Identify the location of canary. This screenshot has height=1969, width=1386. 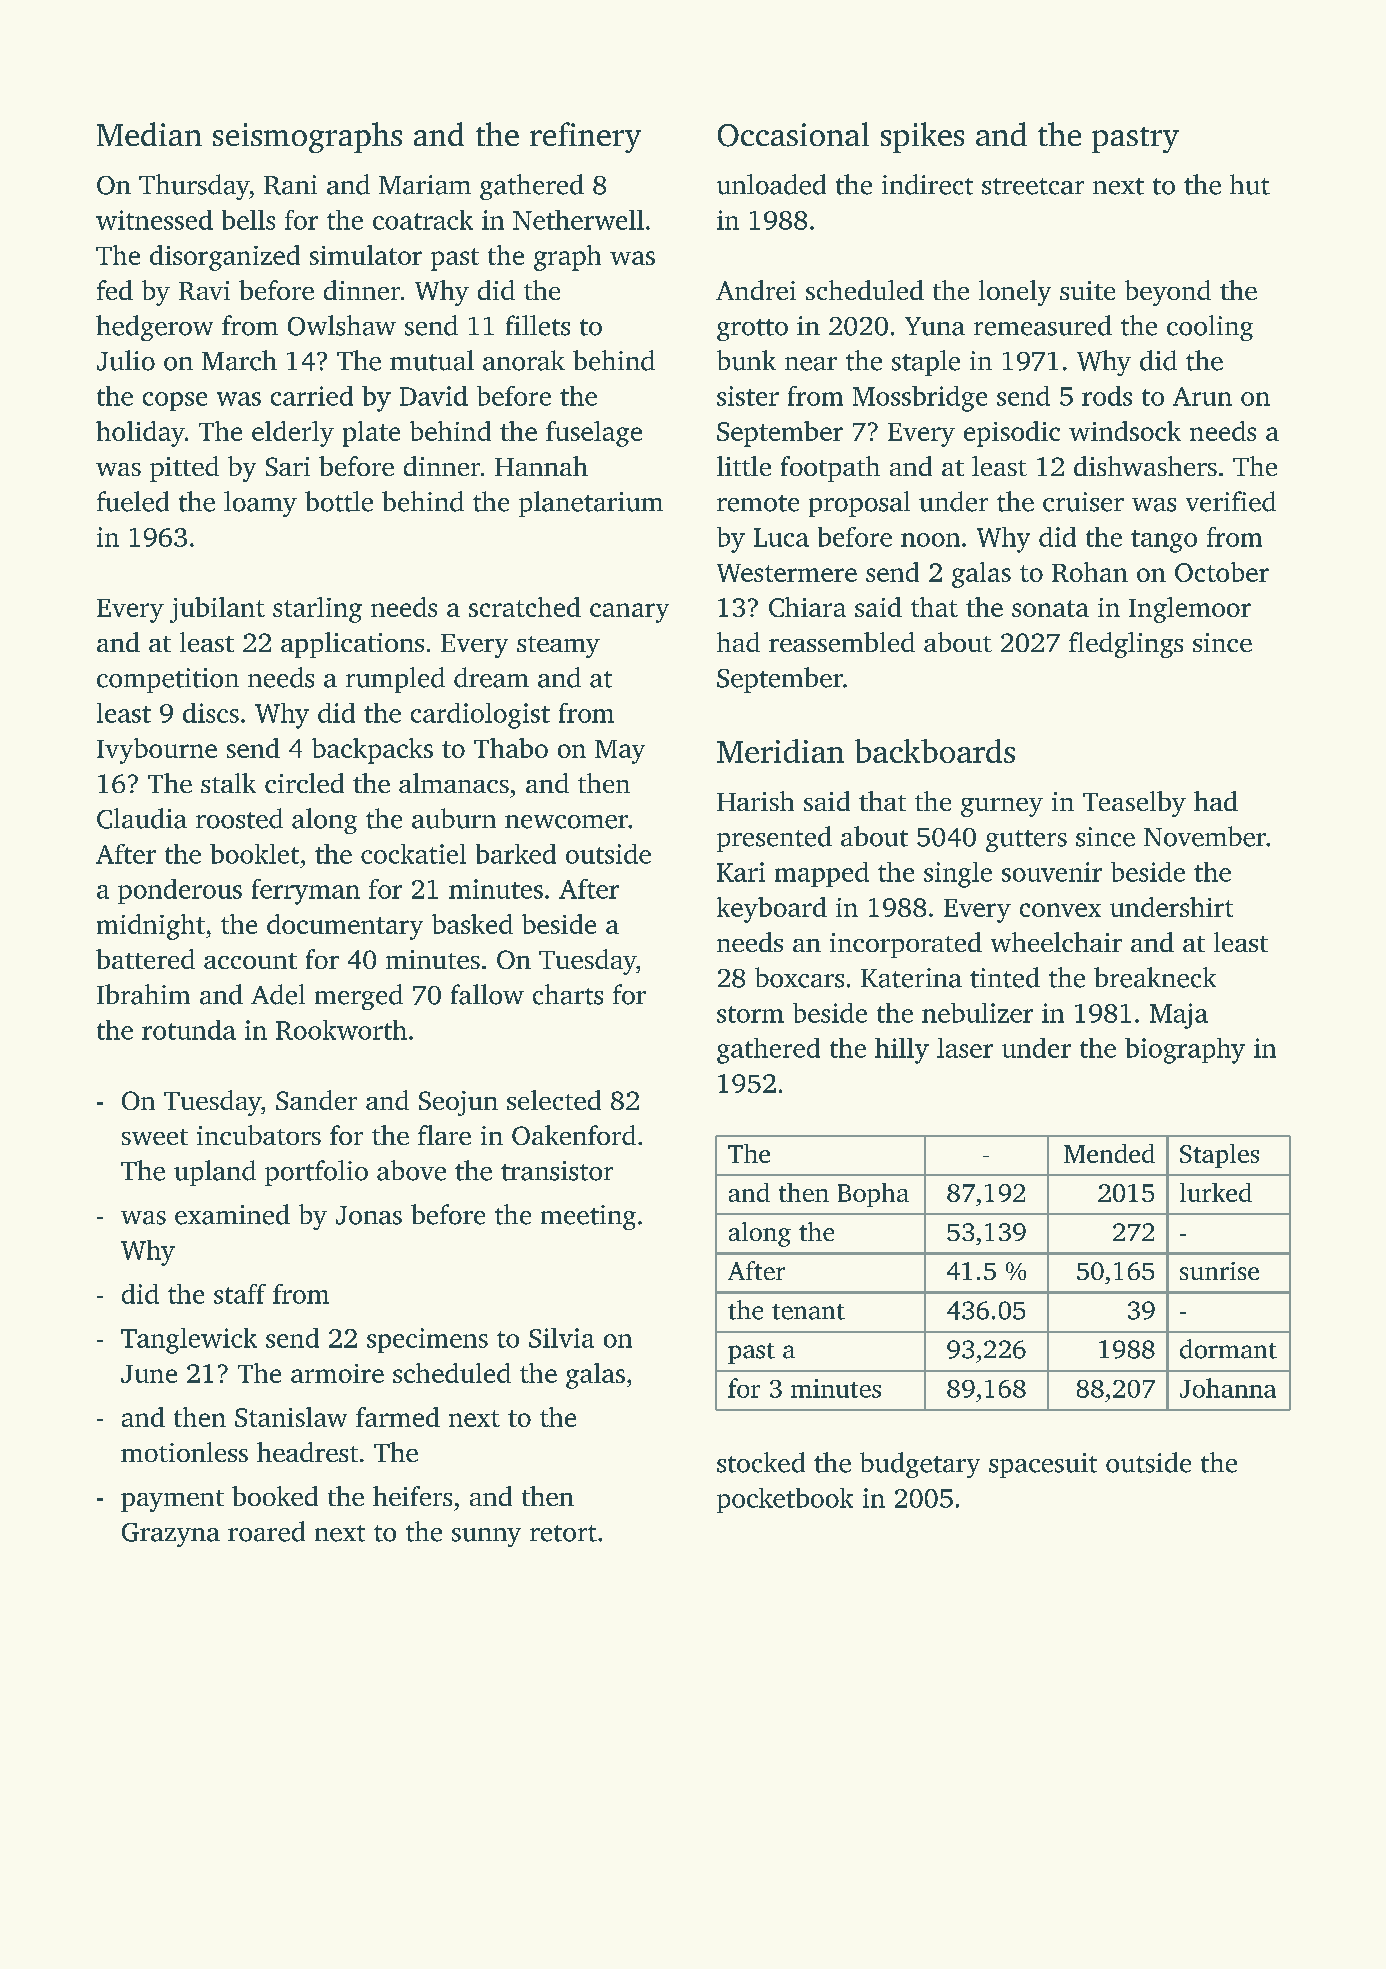
(629, 613).
